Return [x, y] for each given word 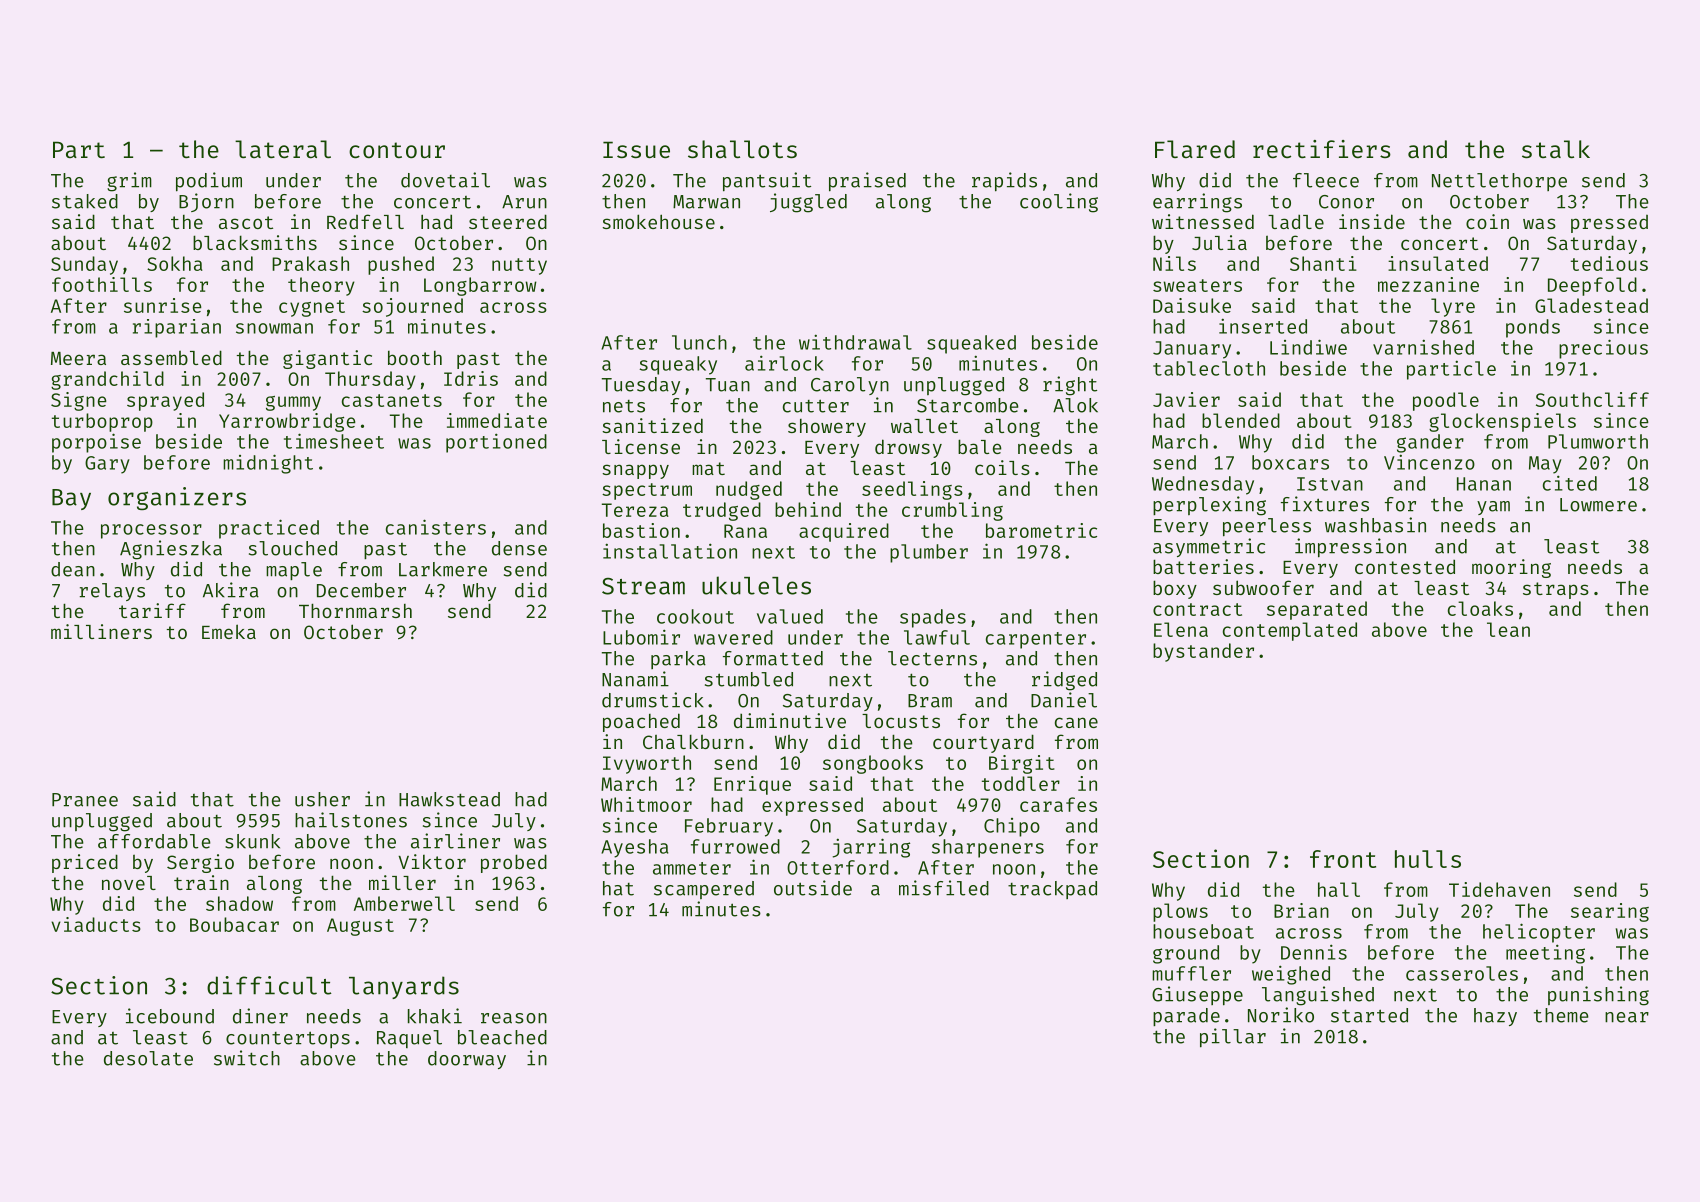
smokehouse [658, 221]
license [641, 446]
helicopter [1539, 933]
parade [1186, 1017]
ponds [1533, 328]
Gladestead [1591, 305]
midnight [268, 464]
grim [129, 182]
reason [514, 1018]
